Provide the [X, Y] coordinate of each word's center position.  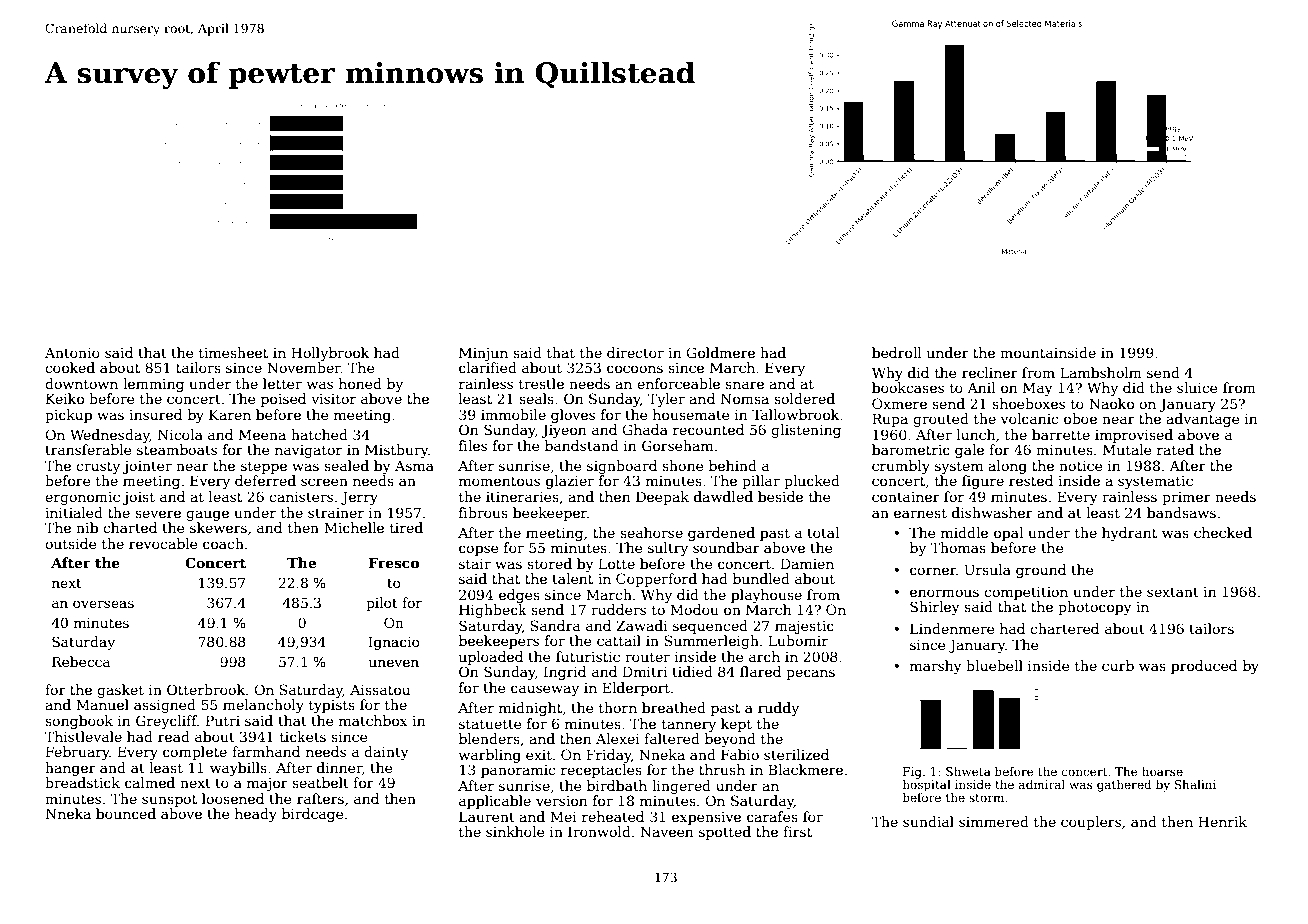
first [797, 831]
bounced [126, 813]
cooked [70, 367]
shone [683, 465]
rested [1031, 480]
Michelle [354, 527]
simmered [994, 821]
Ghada [645, 429]
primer [1186, 498]
